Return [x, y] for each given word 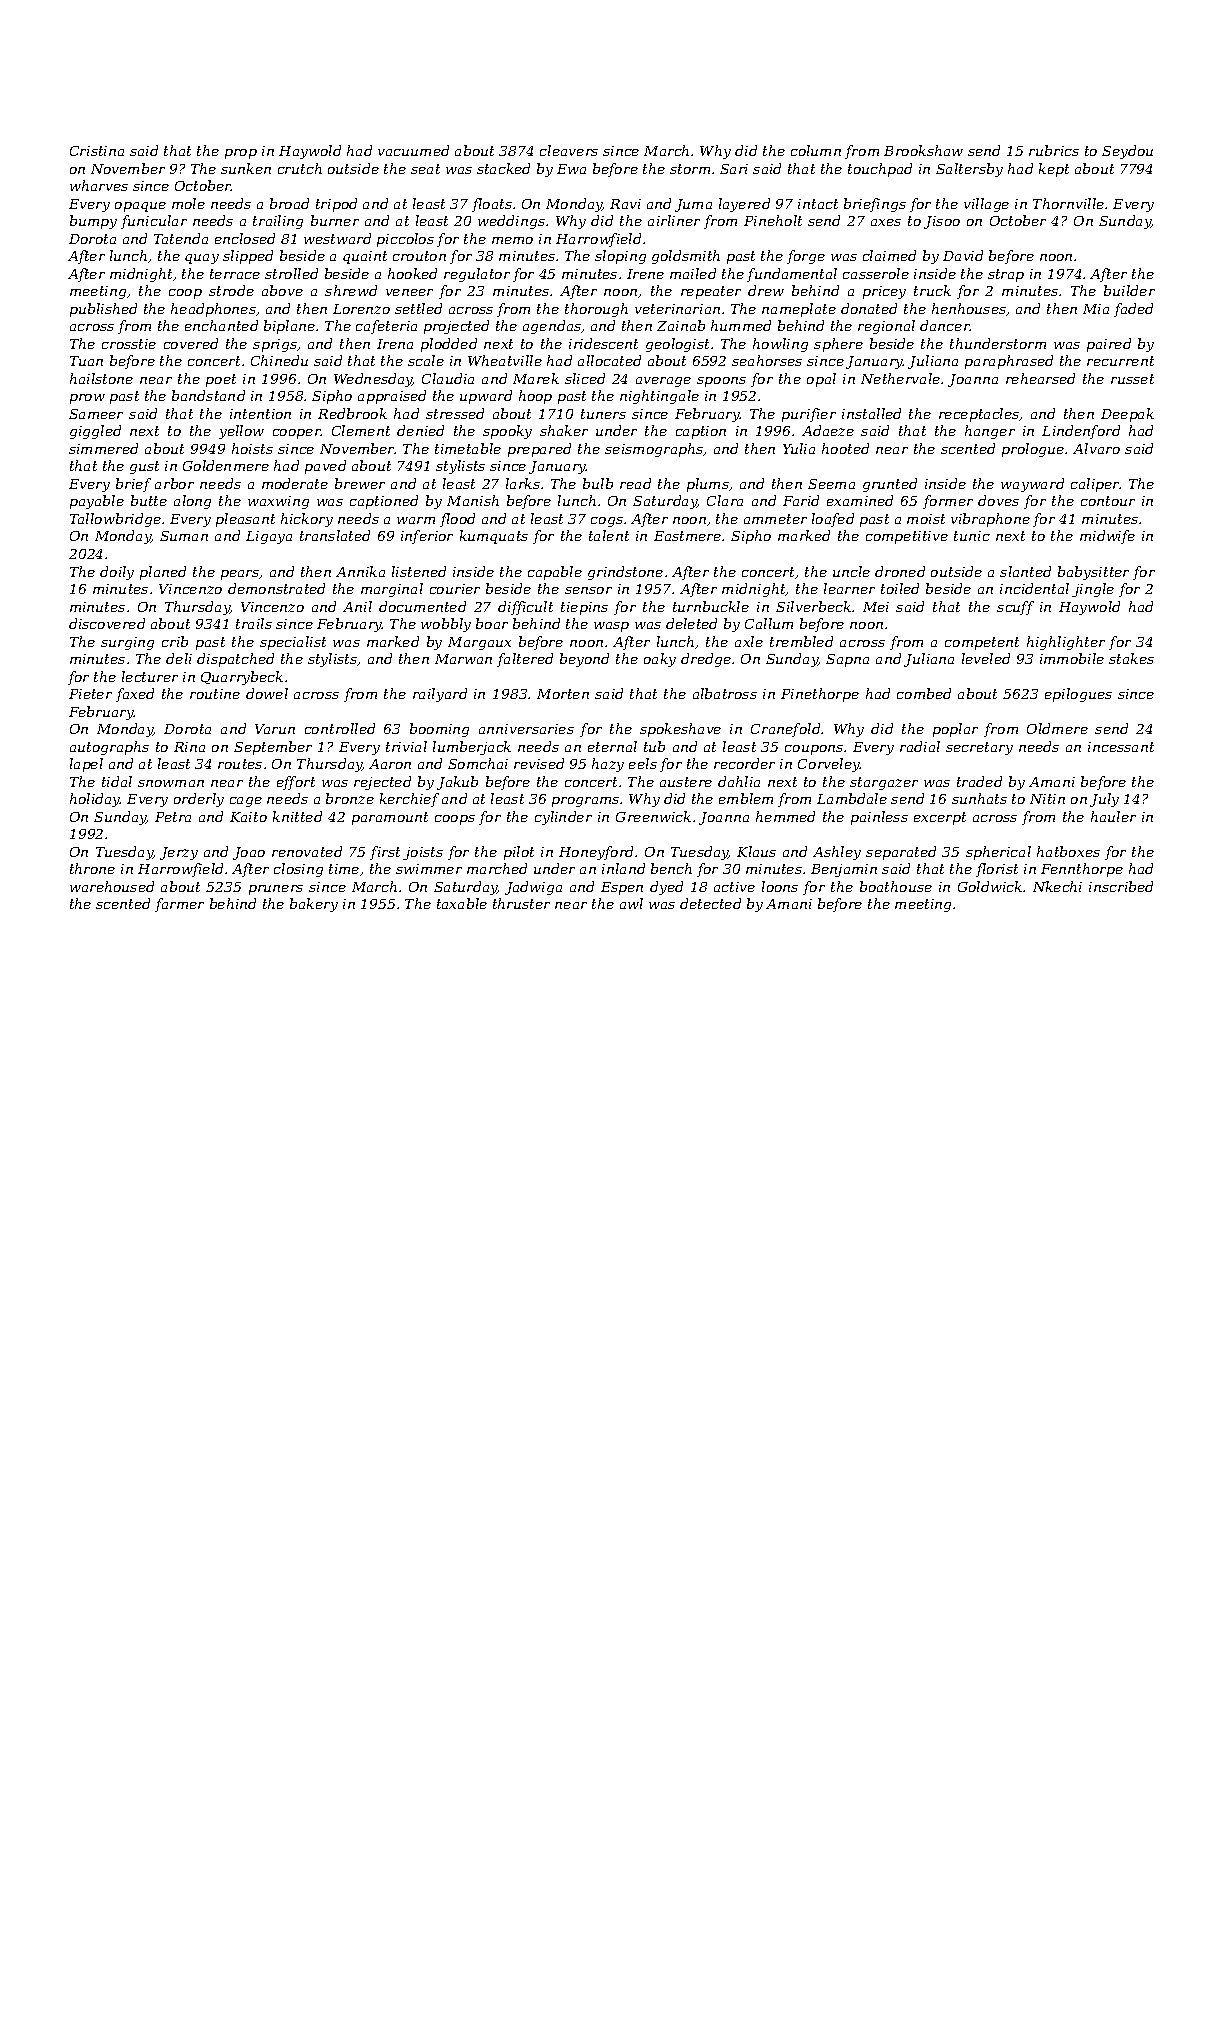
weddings [511, 222]
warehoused [112, 886]
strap [1006, 275]
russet [1132, 379]
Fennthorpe [1082, 870]
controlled [340, 728]
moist [926, 519]
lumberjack [472, 748]
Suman [184, 536]
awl [631, 903]
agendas [552, 327]
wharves [99, 185]
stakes [1131, 658]
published [103, 310]
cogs [607, 522]
